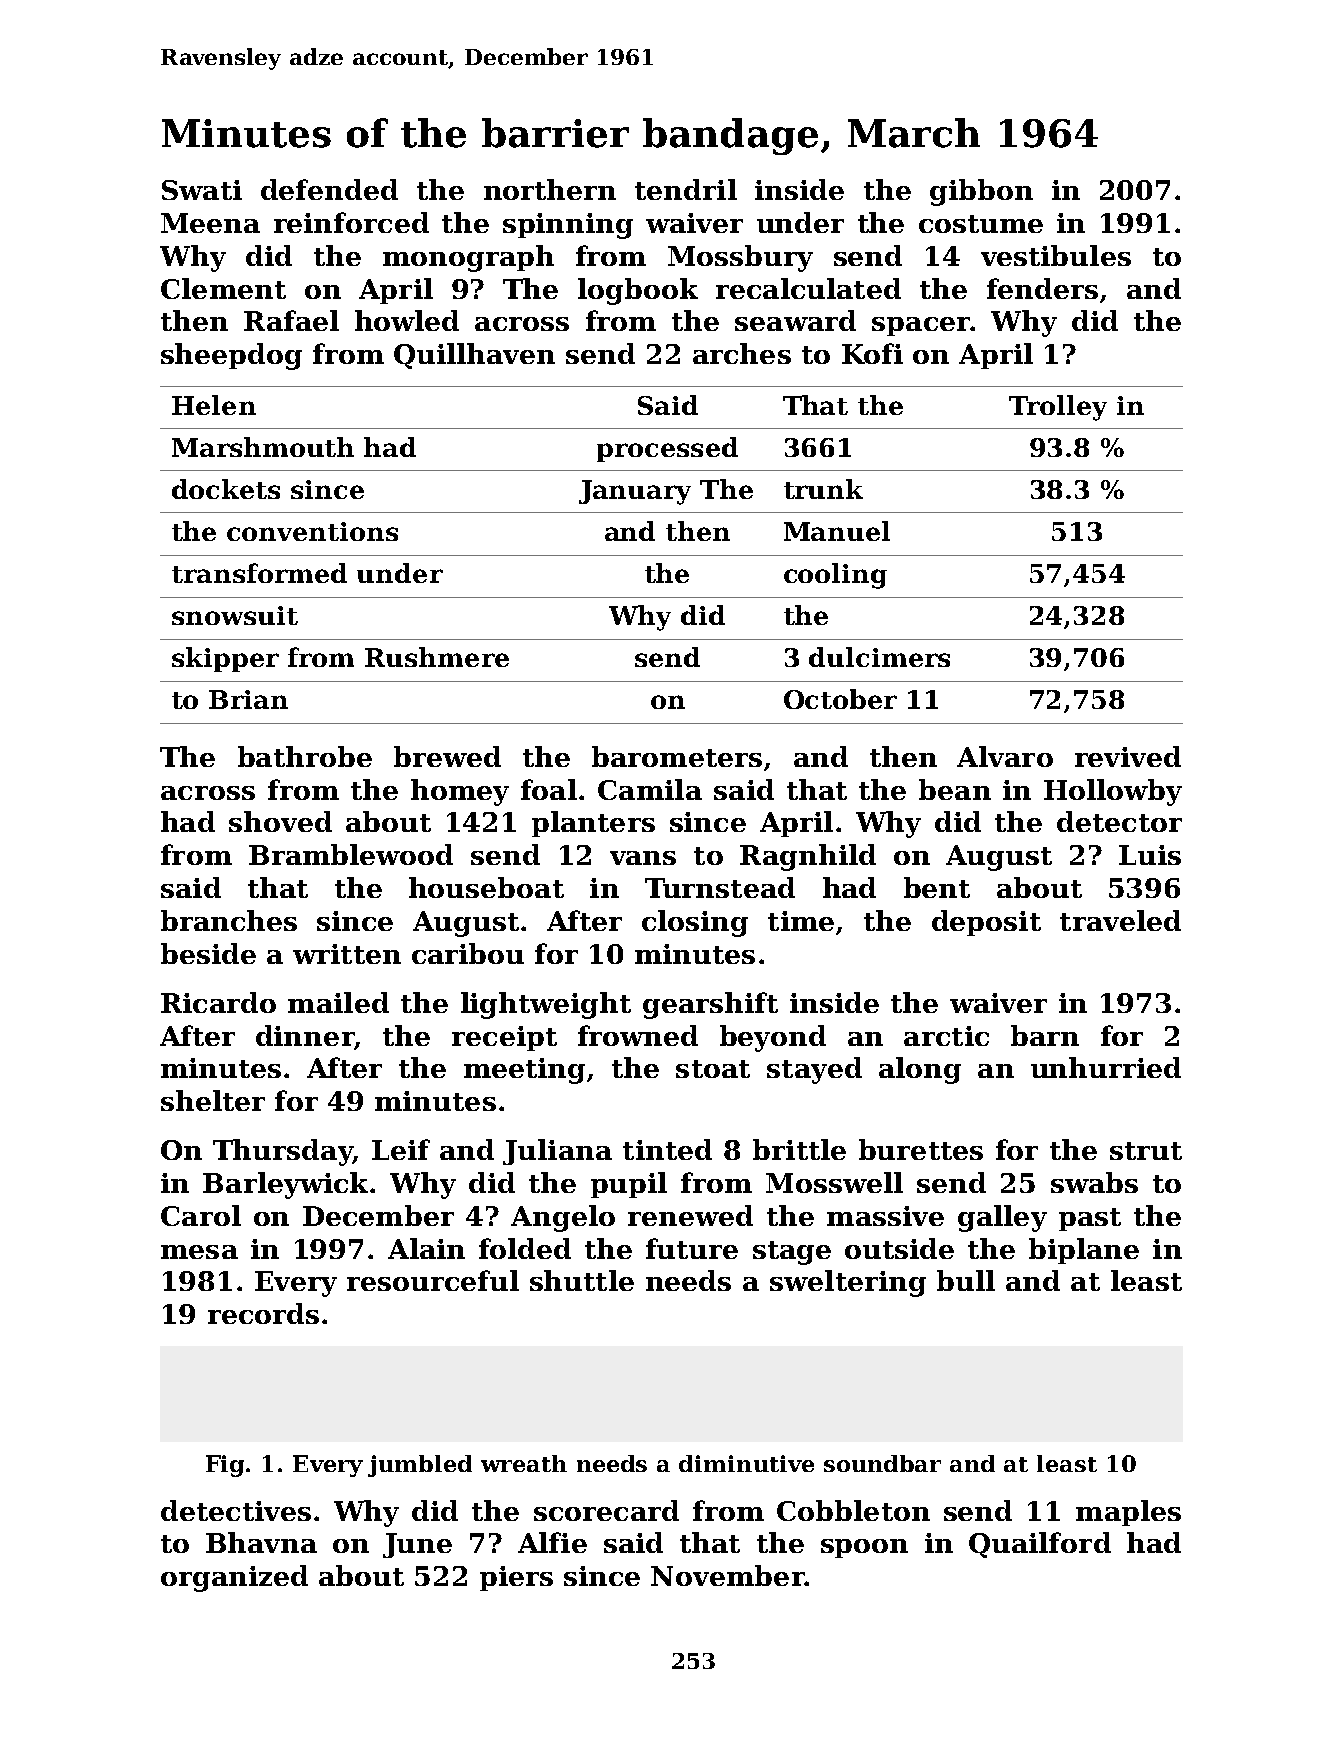  I want to click on organized, so click(234, 1578).
